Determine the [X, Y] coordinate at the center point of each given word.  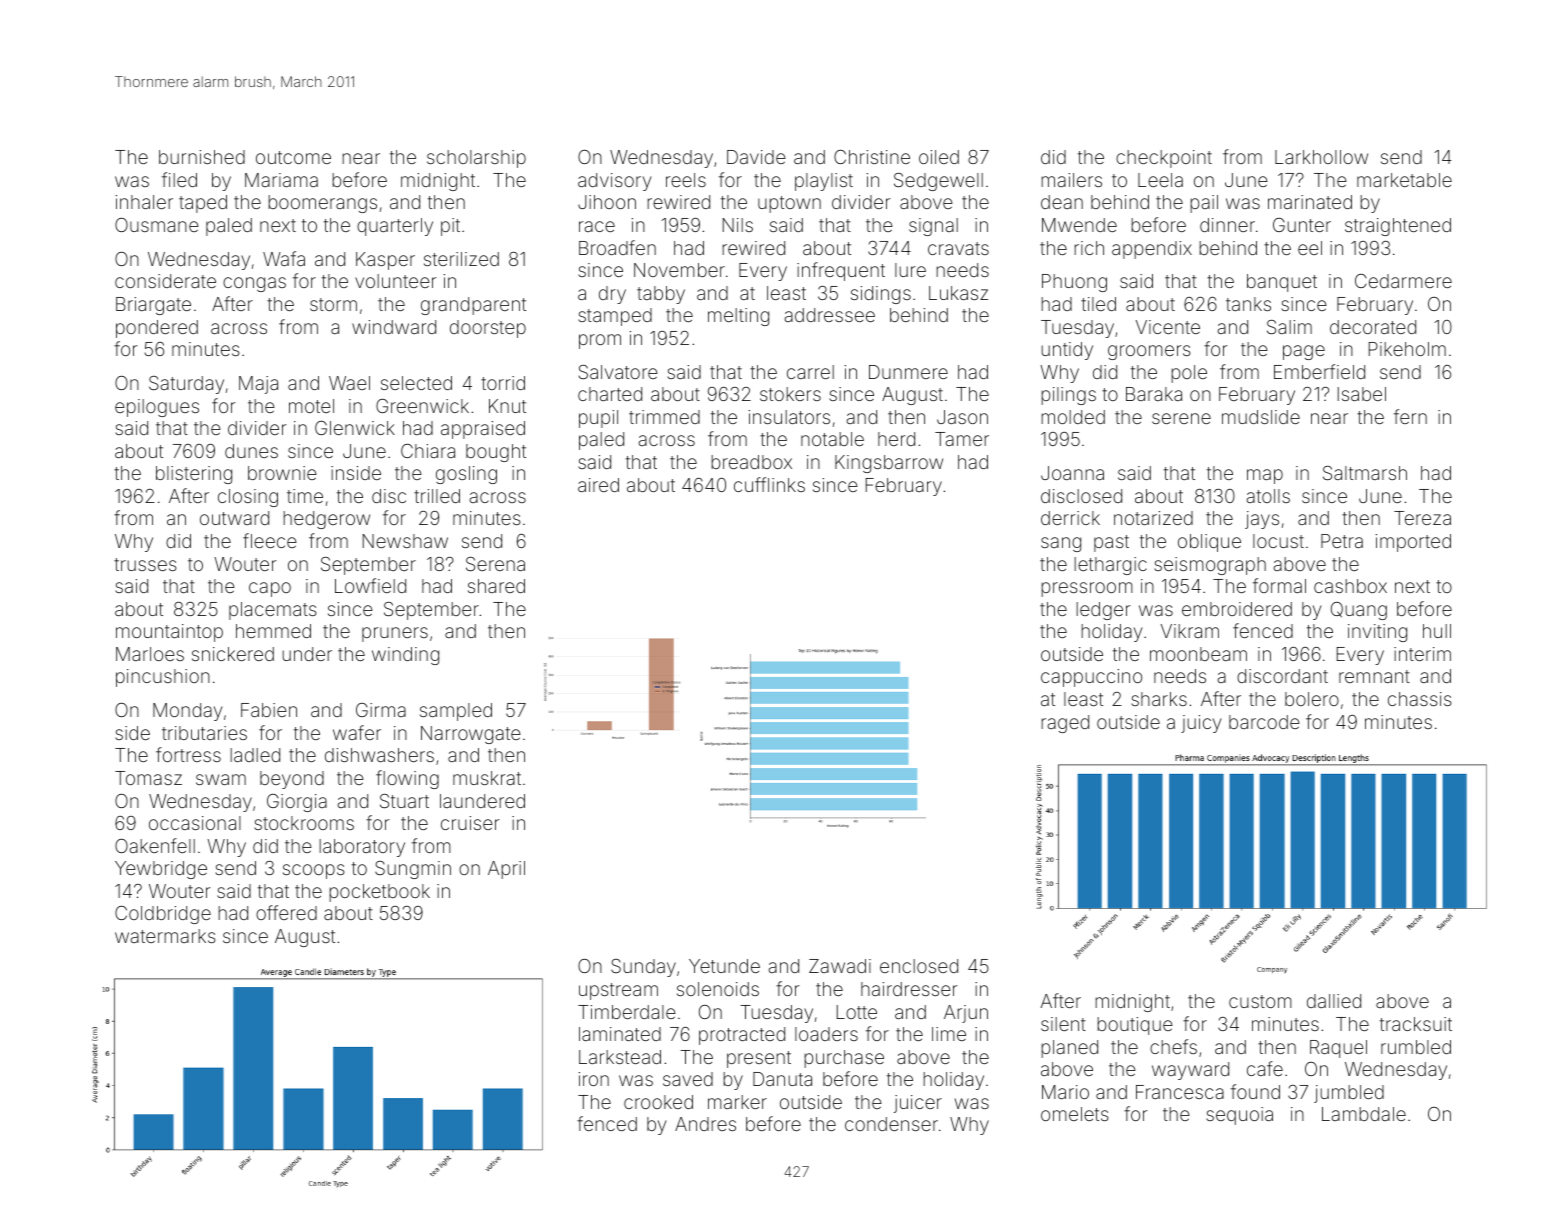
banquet [1282, 283]
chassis [1420, 699]
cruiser [470, 823]
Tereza [1422, 518]
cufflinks [769, 484]
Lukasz [958, 293]
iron [594, 1079]
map [1265, 476]
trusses [145, 564]
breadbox [751, 462]
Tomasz [148, 778]
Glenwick [355, 428]
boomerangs [322, 204]
